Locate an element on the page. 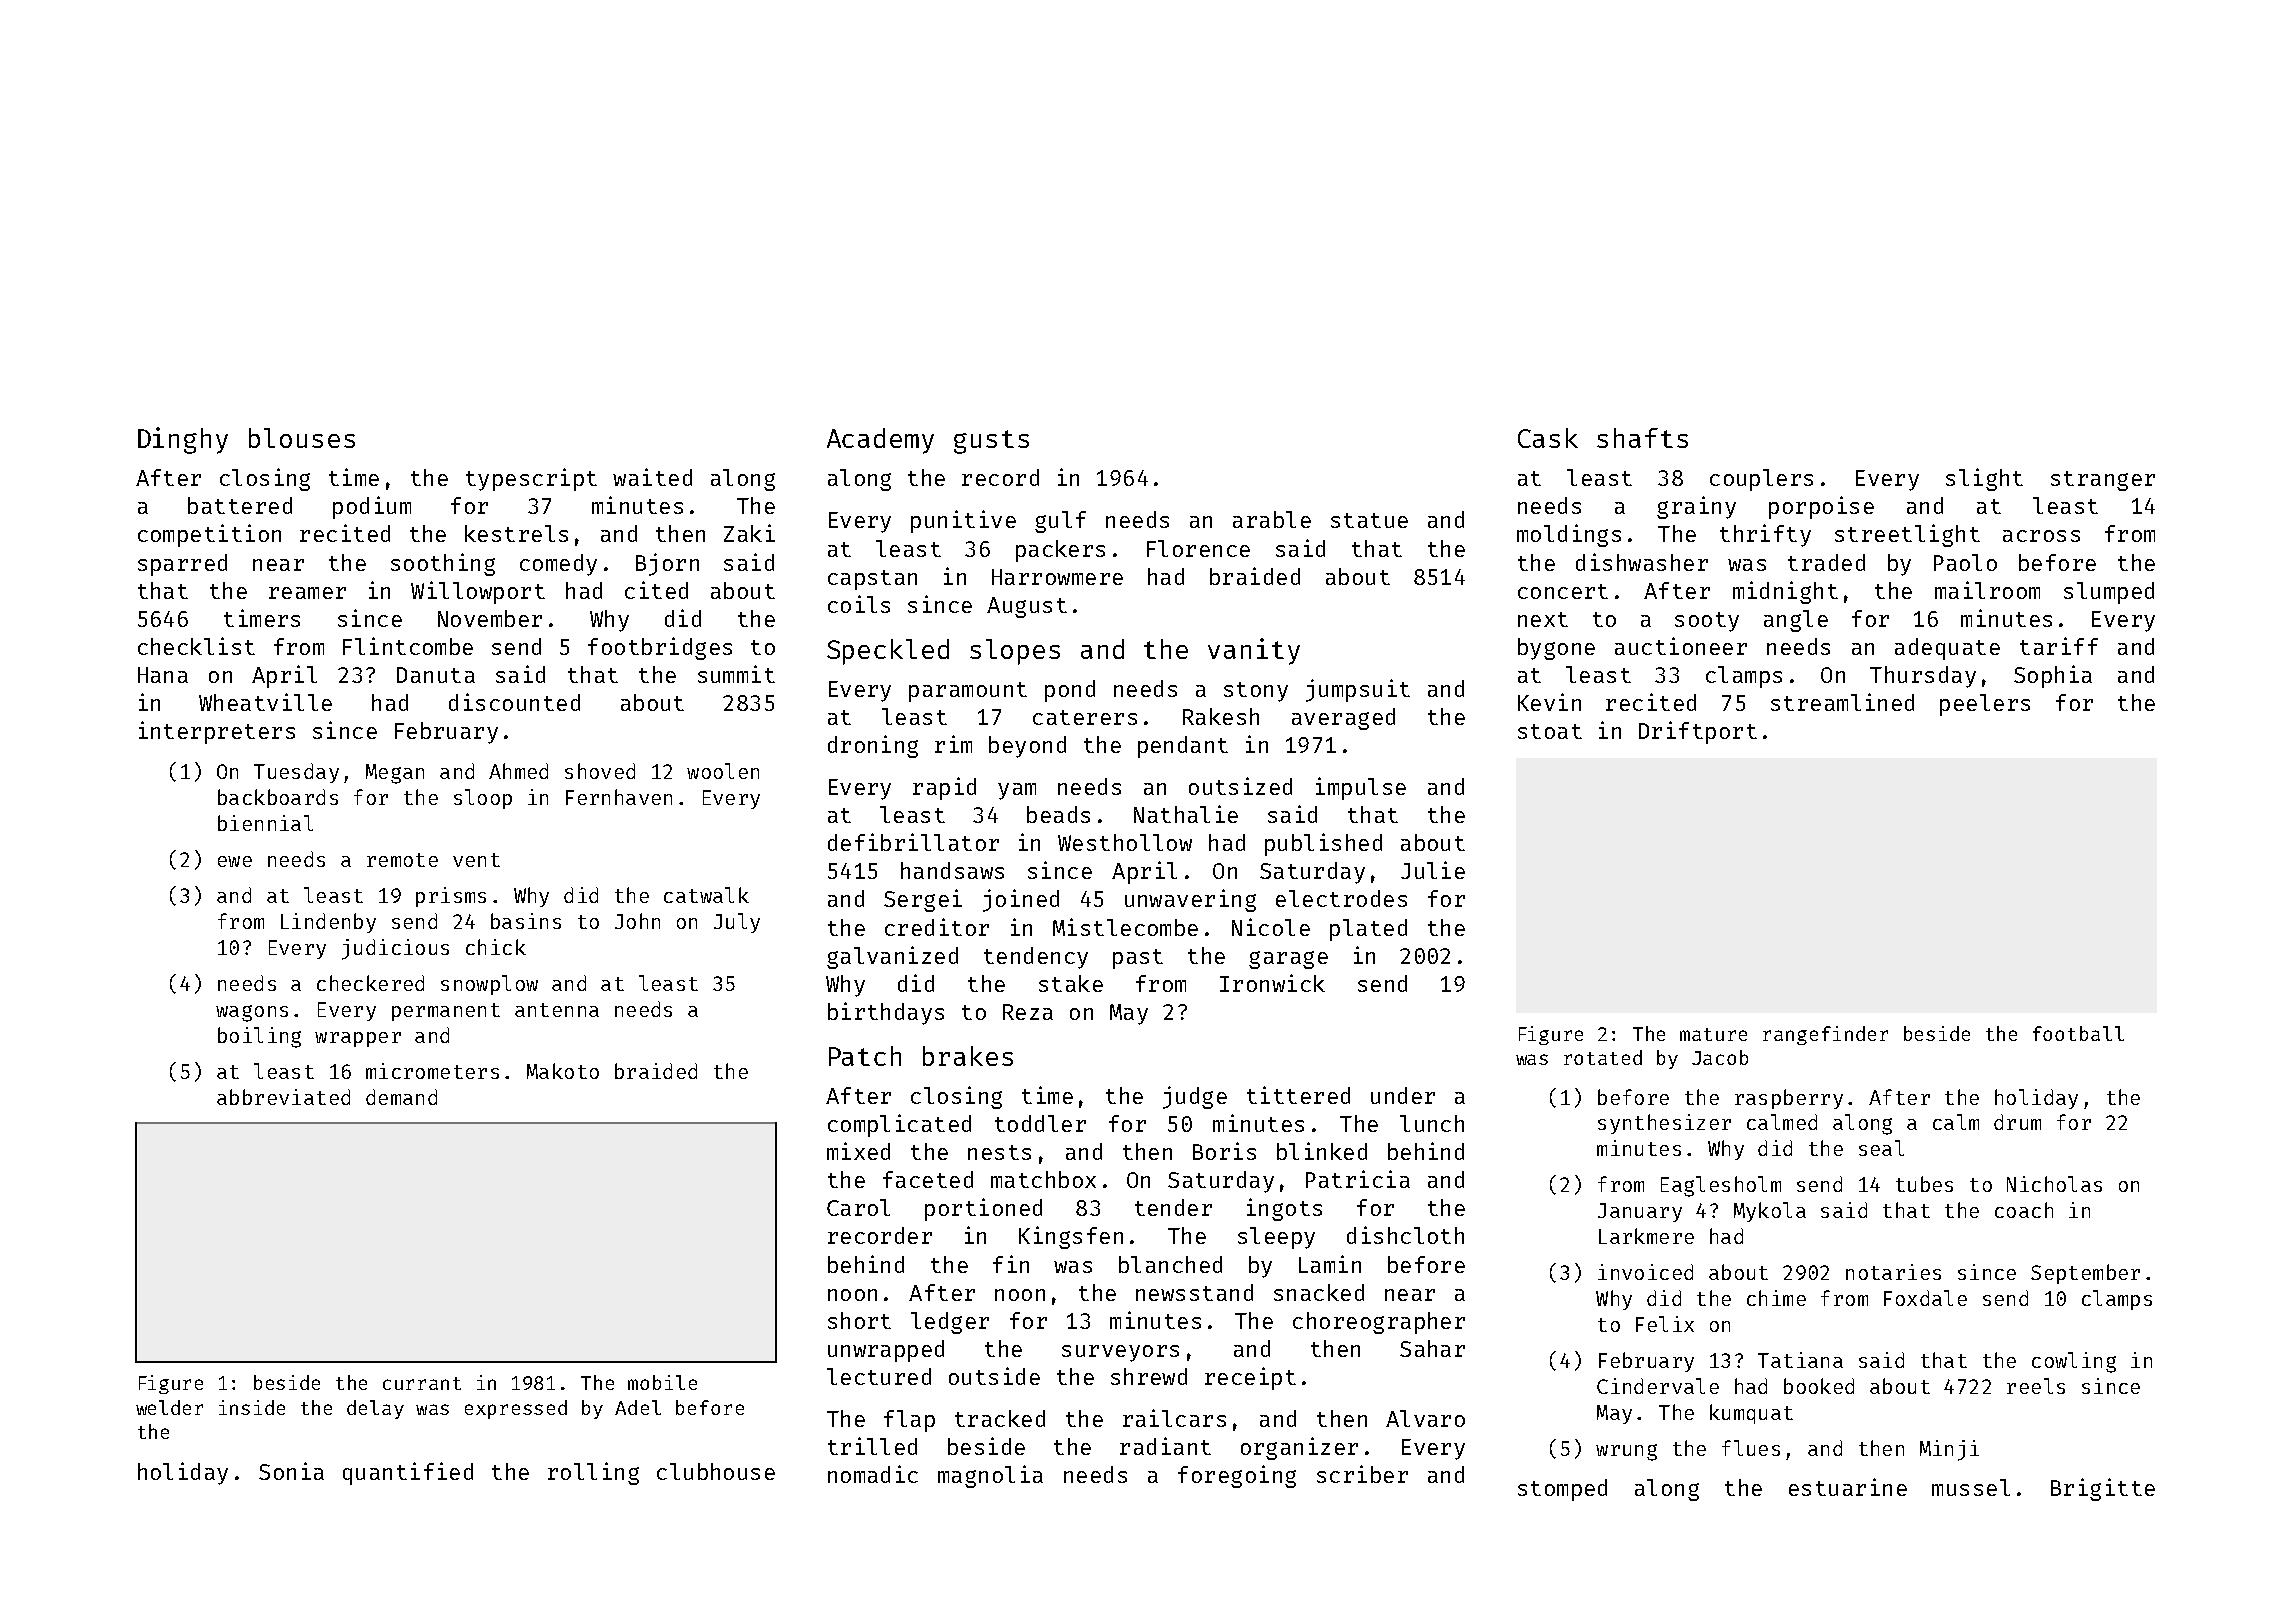 This document has width=2292, height=1620. wagons is located at coordinates (252, 1013).
